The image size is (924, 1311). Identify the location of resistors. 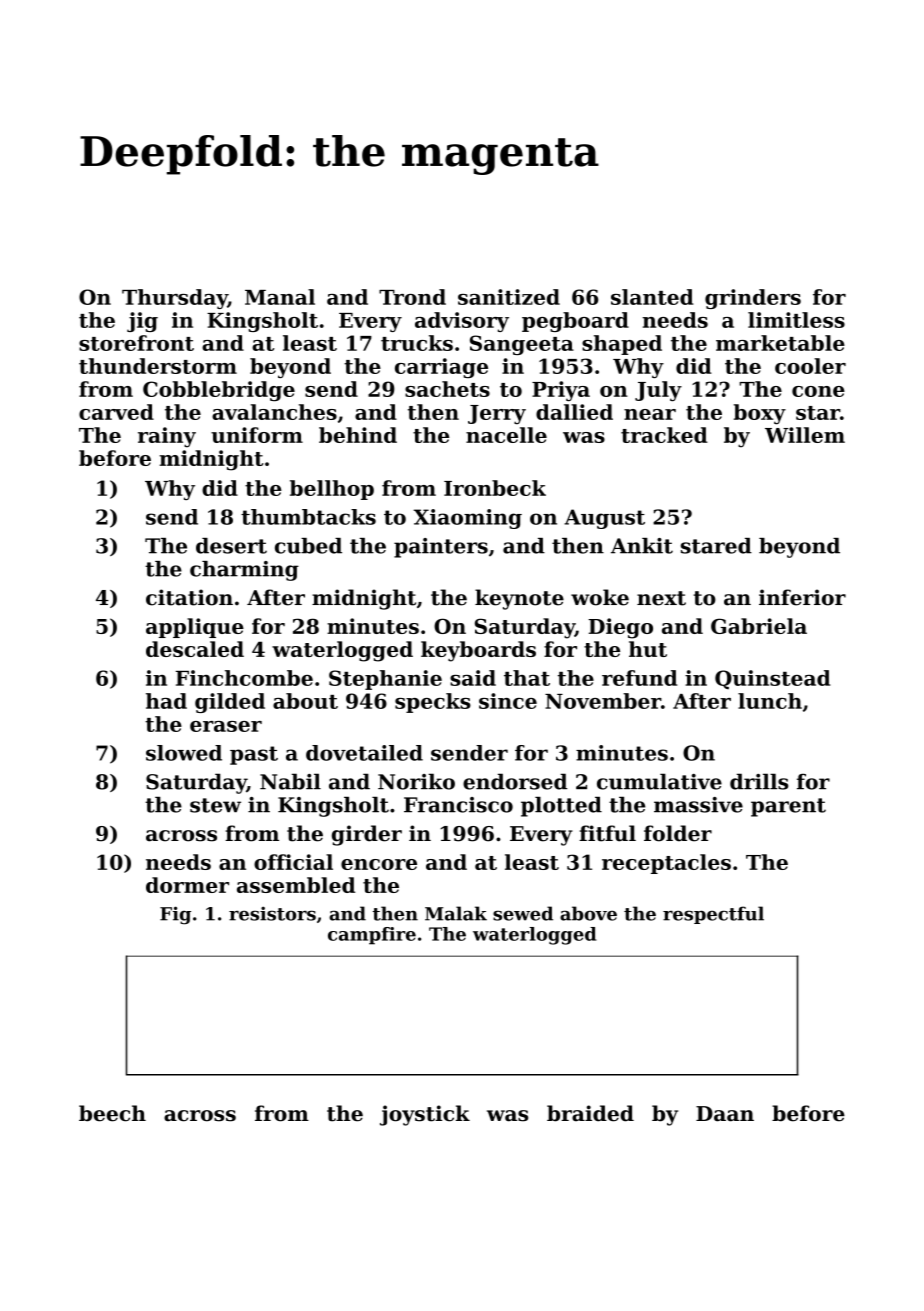
(272, 913).
